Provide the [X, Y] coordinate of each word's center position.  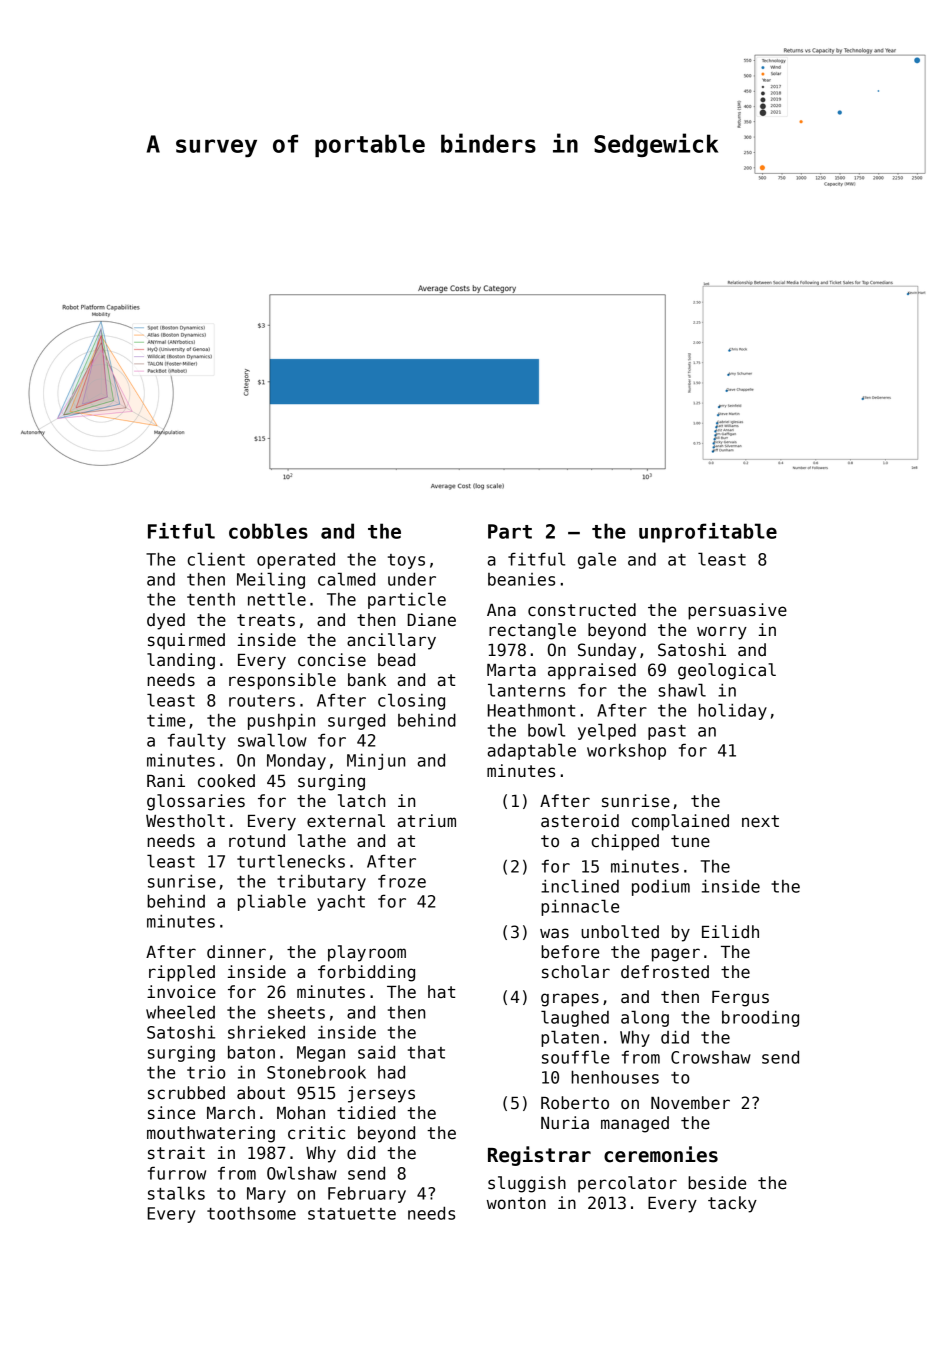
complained [680, 822]
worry [722, 633]
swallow [272, 740]
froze [402, 881]
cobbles [268, 531]
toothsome [251, 1213]
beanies [521, 579]
